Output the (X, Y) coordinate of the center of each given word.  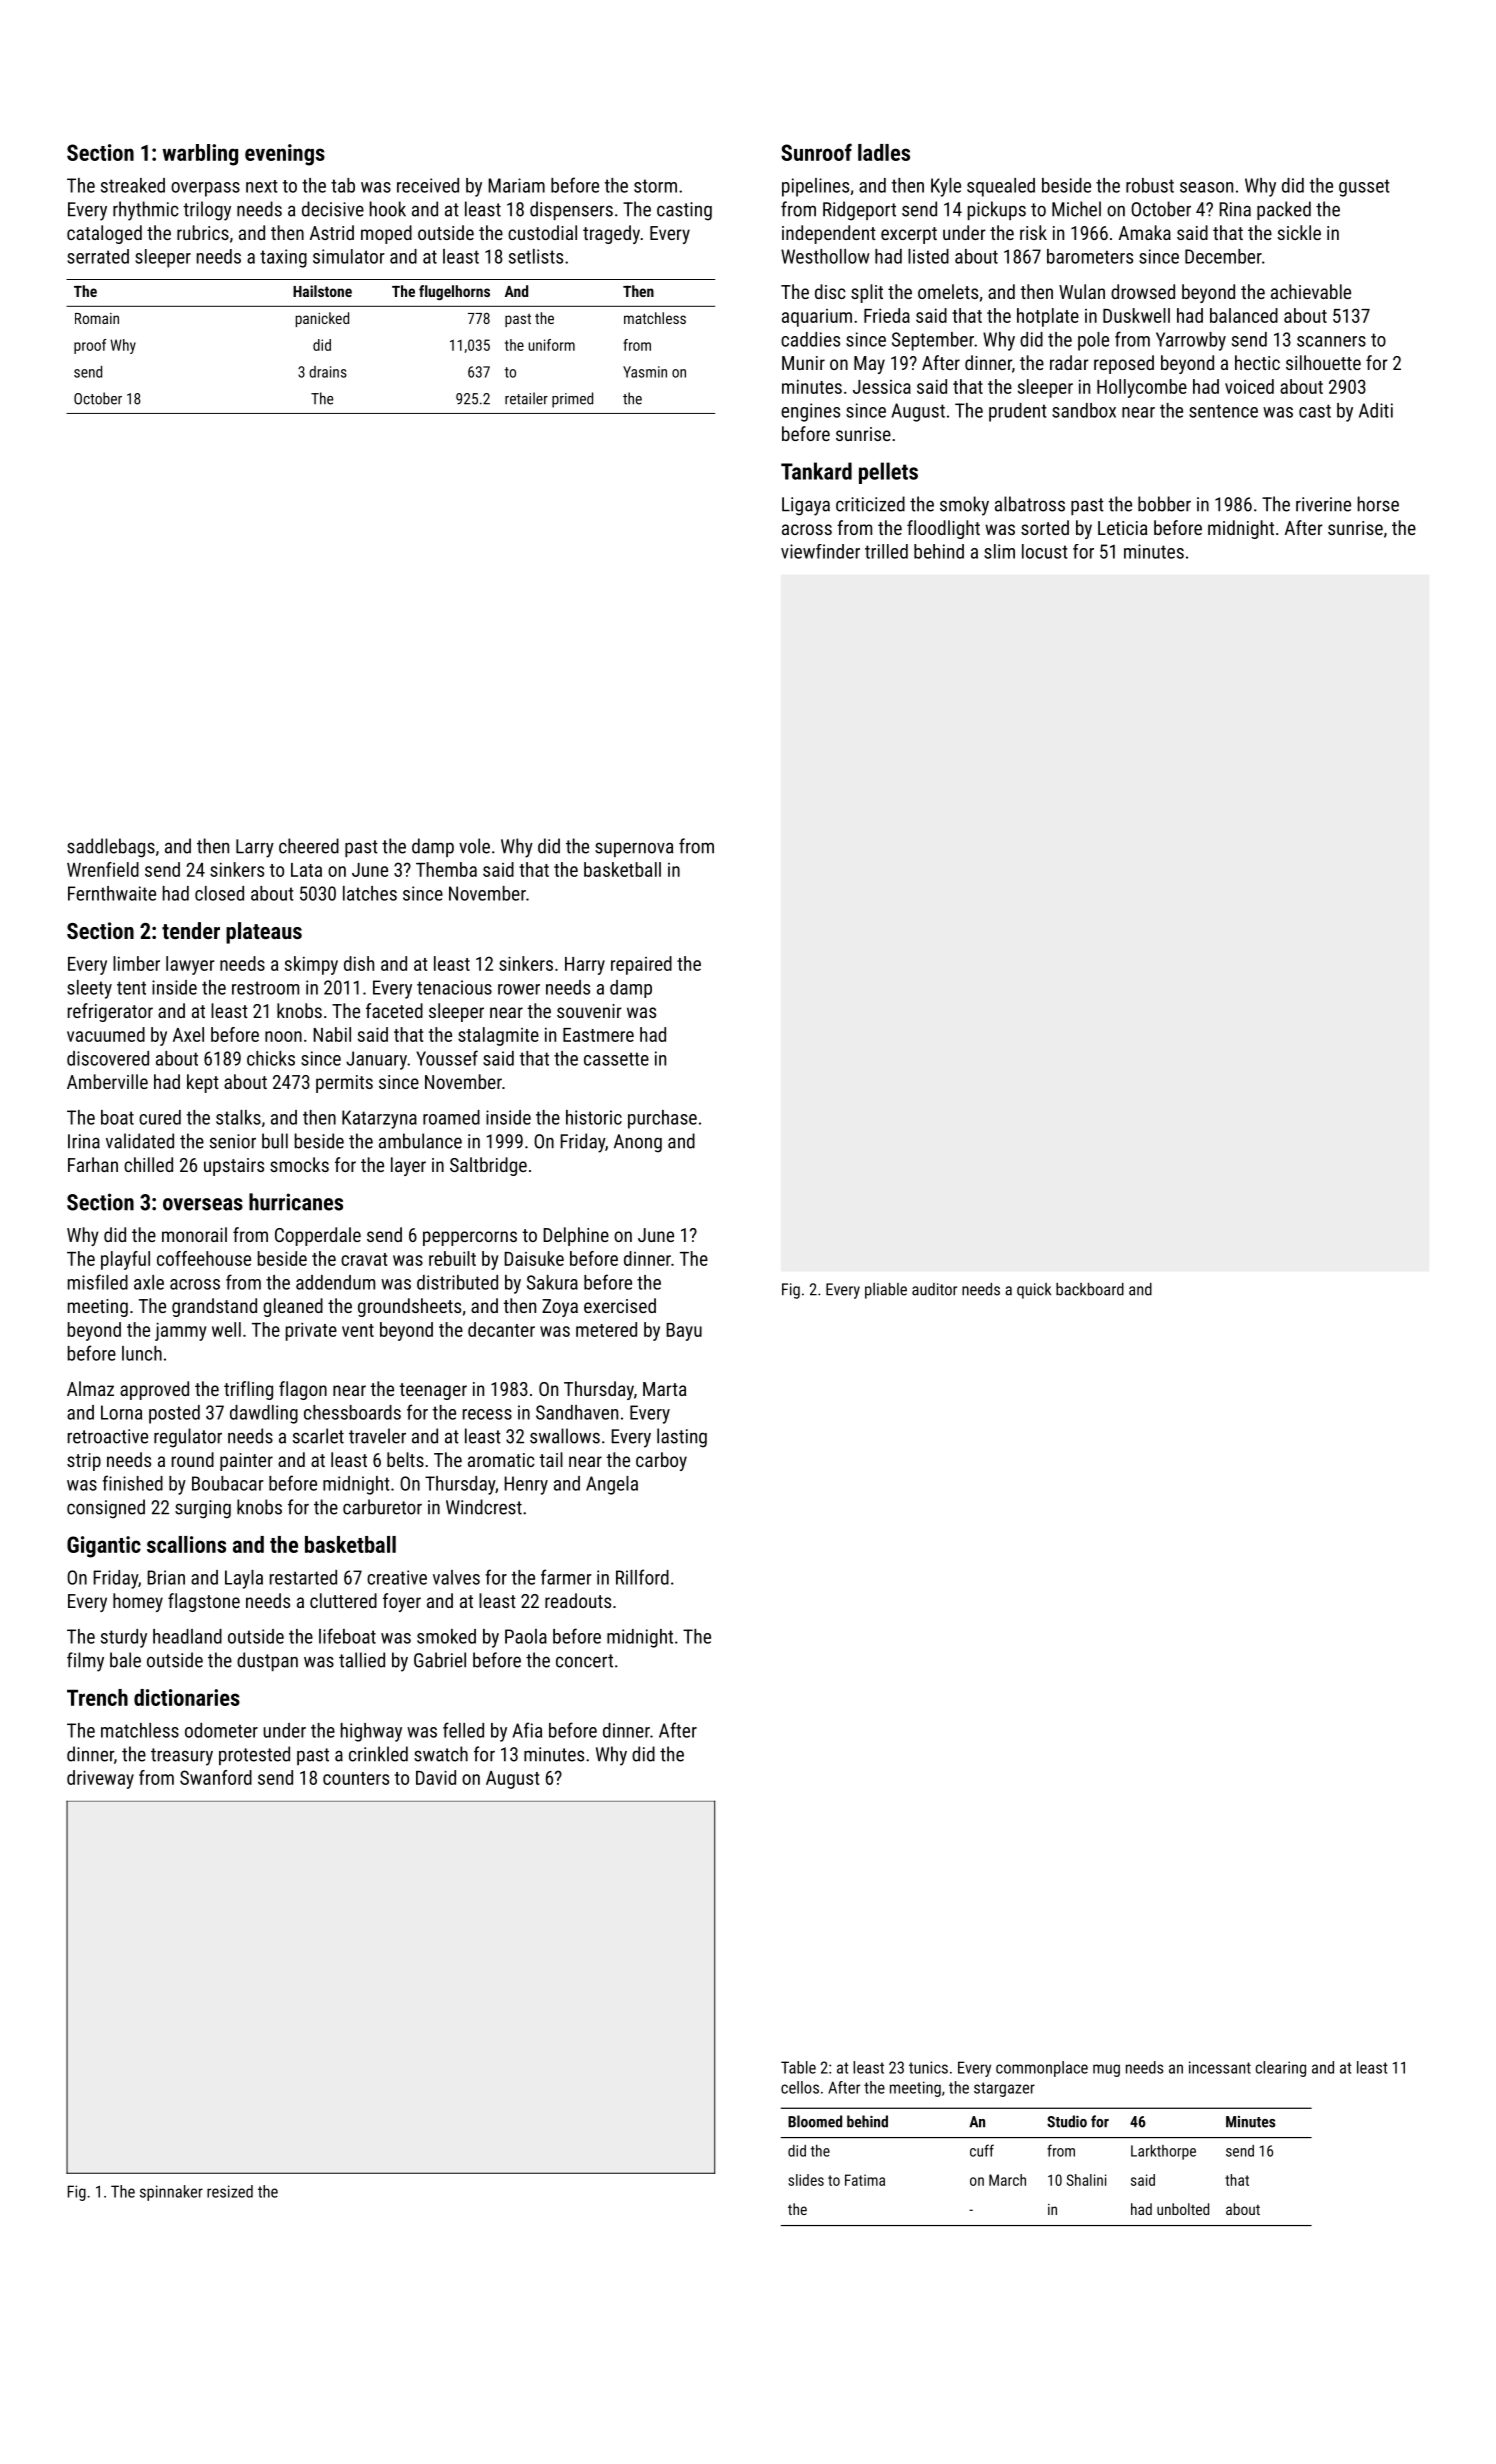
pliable (886, 1291)
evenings (285, 155)
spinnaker (171, 2193)
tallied (362, 1660)
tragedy (611, 234)
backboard (1090, 1289)
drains (328, 372)
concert (584, 1661)
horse (1378, 504)
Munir (803, 363)
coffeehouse (204, 1258)
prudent (1018, 412)
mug (1106, 2070)
